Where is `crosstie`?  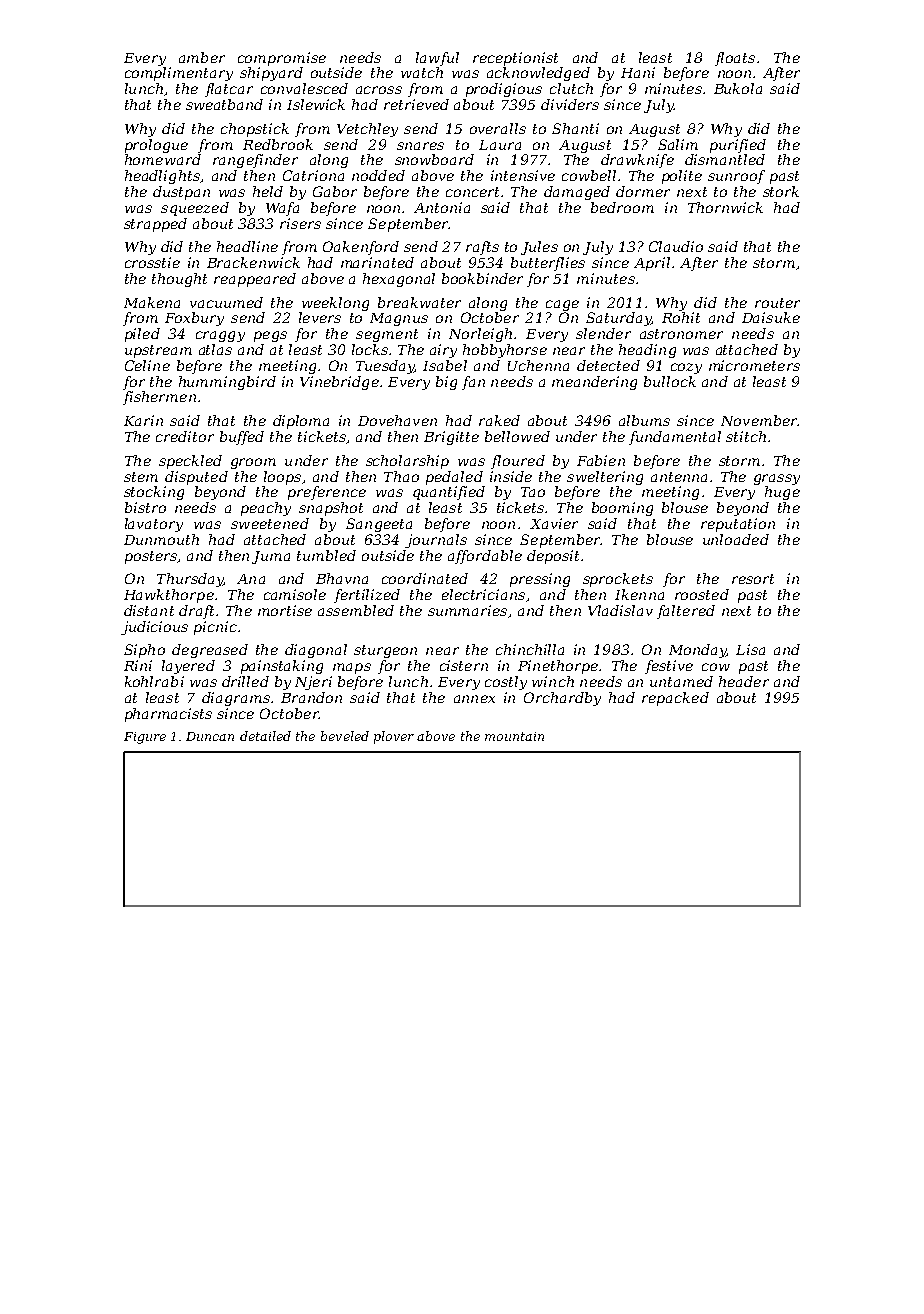 crosstie is located at coordinates (152, 262).
